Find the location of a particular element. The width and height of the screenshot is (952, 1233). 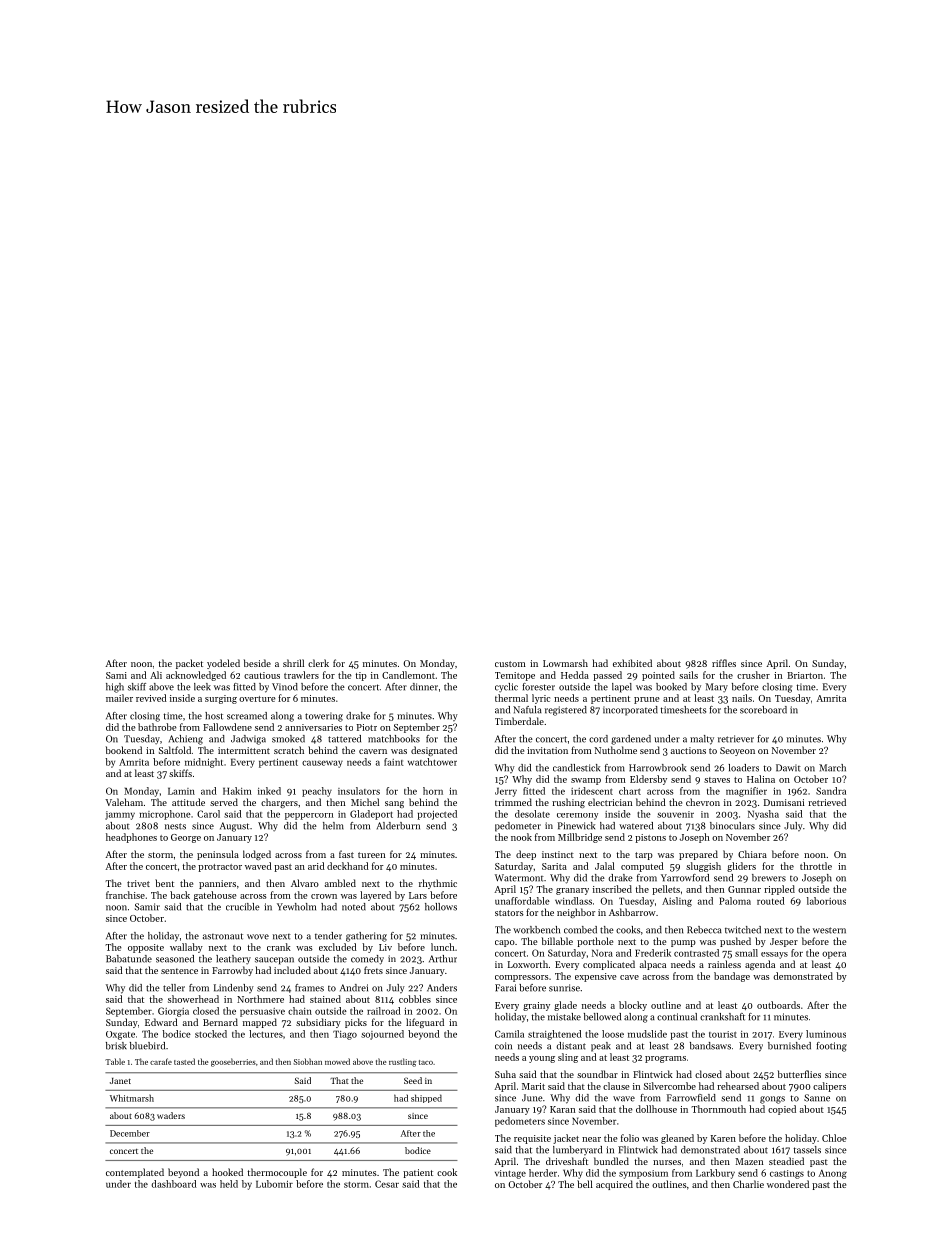

acquired is located at coordinates (614, 1185).
